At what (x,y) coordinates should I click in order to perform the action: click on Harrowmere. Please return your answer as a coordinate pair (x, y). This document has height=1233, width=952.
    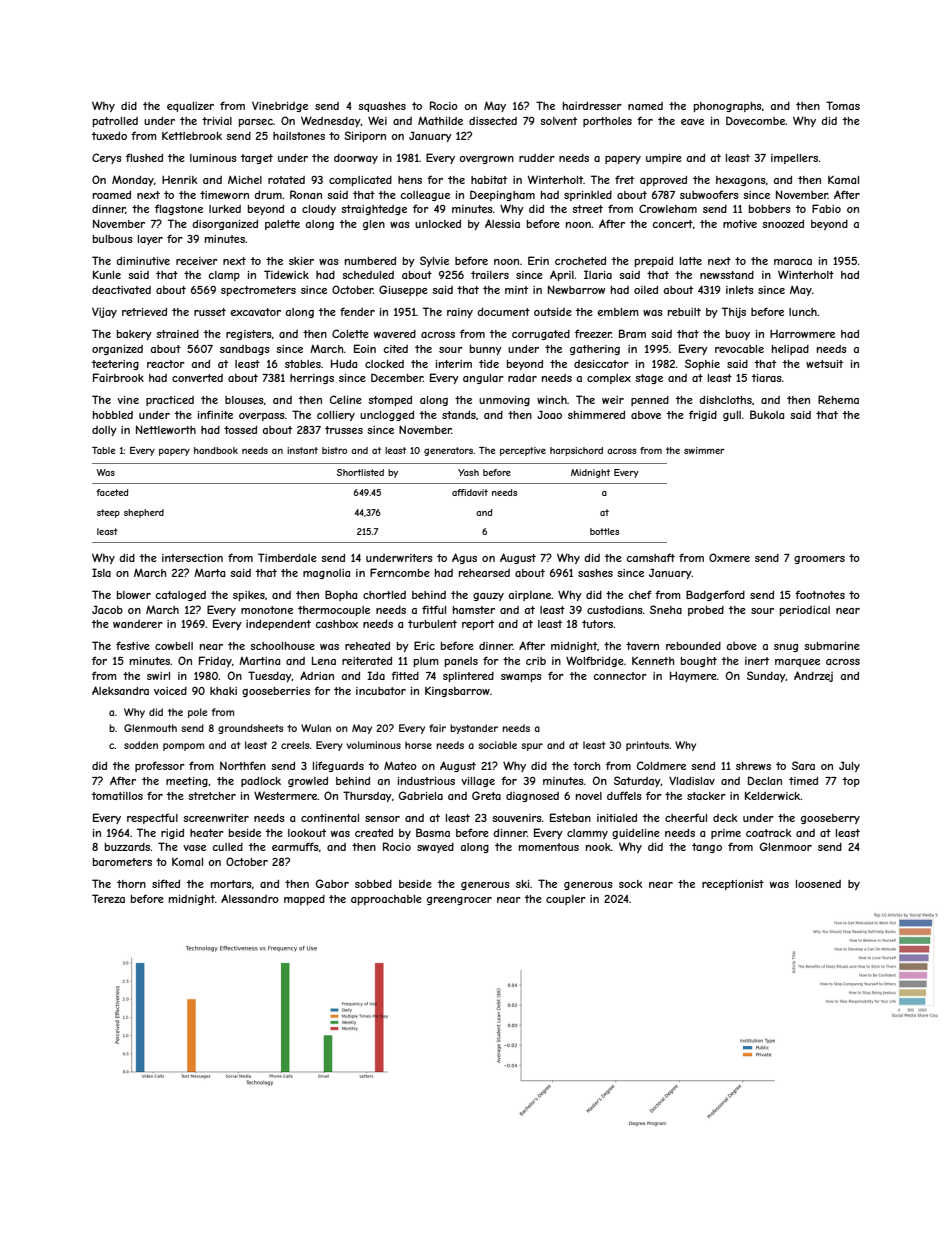
    Looking at the image, I should click on (802, 334).
